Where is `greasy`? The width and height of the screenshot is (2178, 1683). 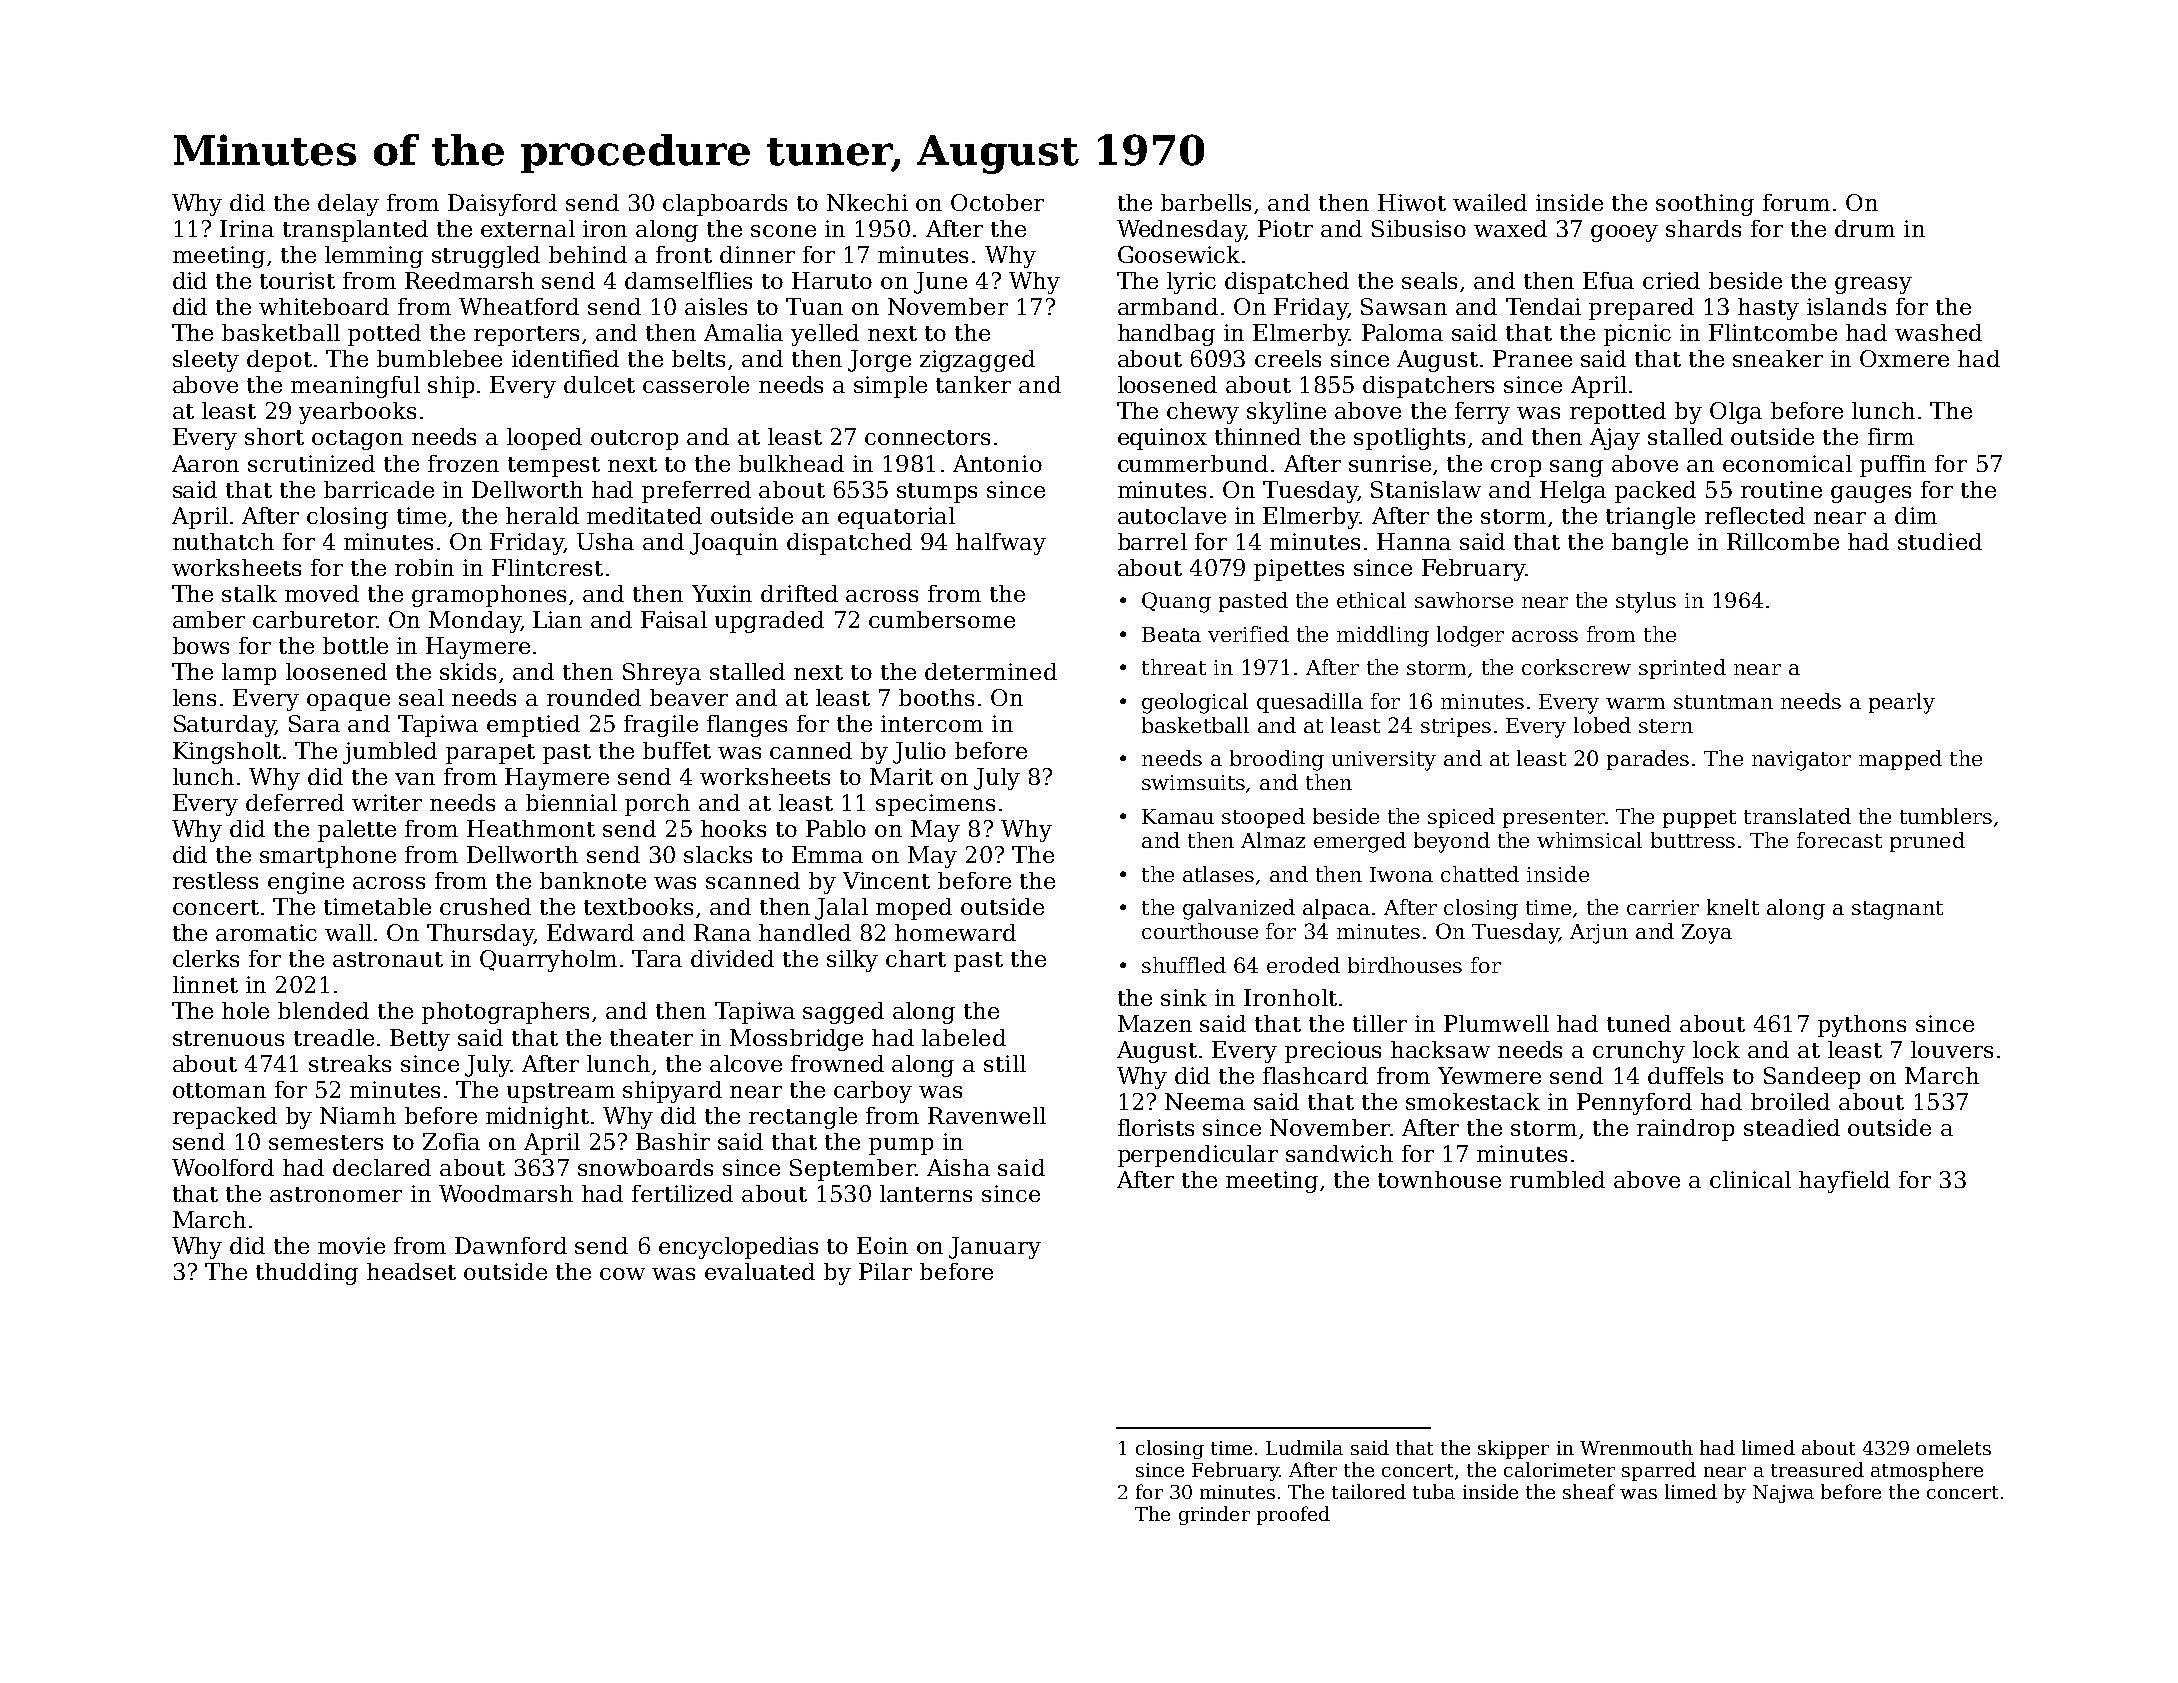
greasy is located at coordinates (1873, 285).
